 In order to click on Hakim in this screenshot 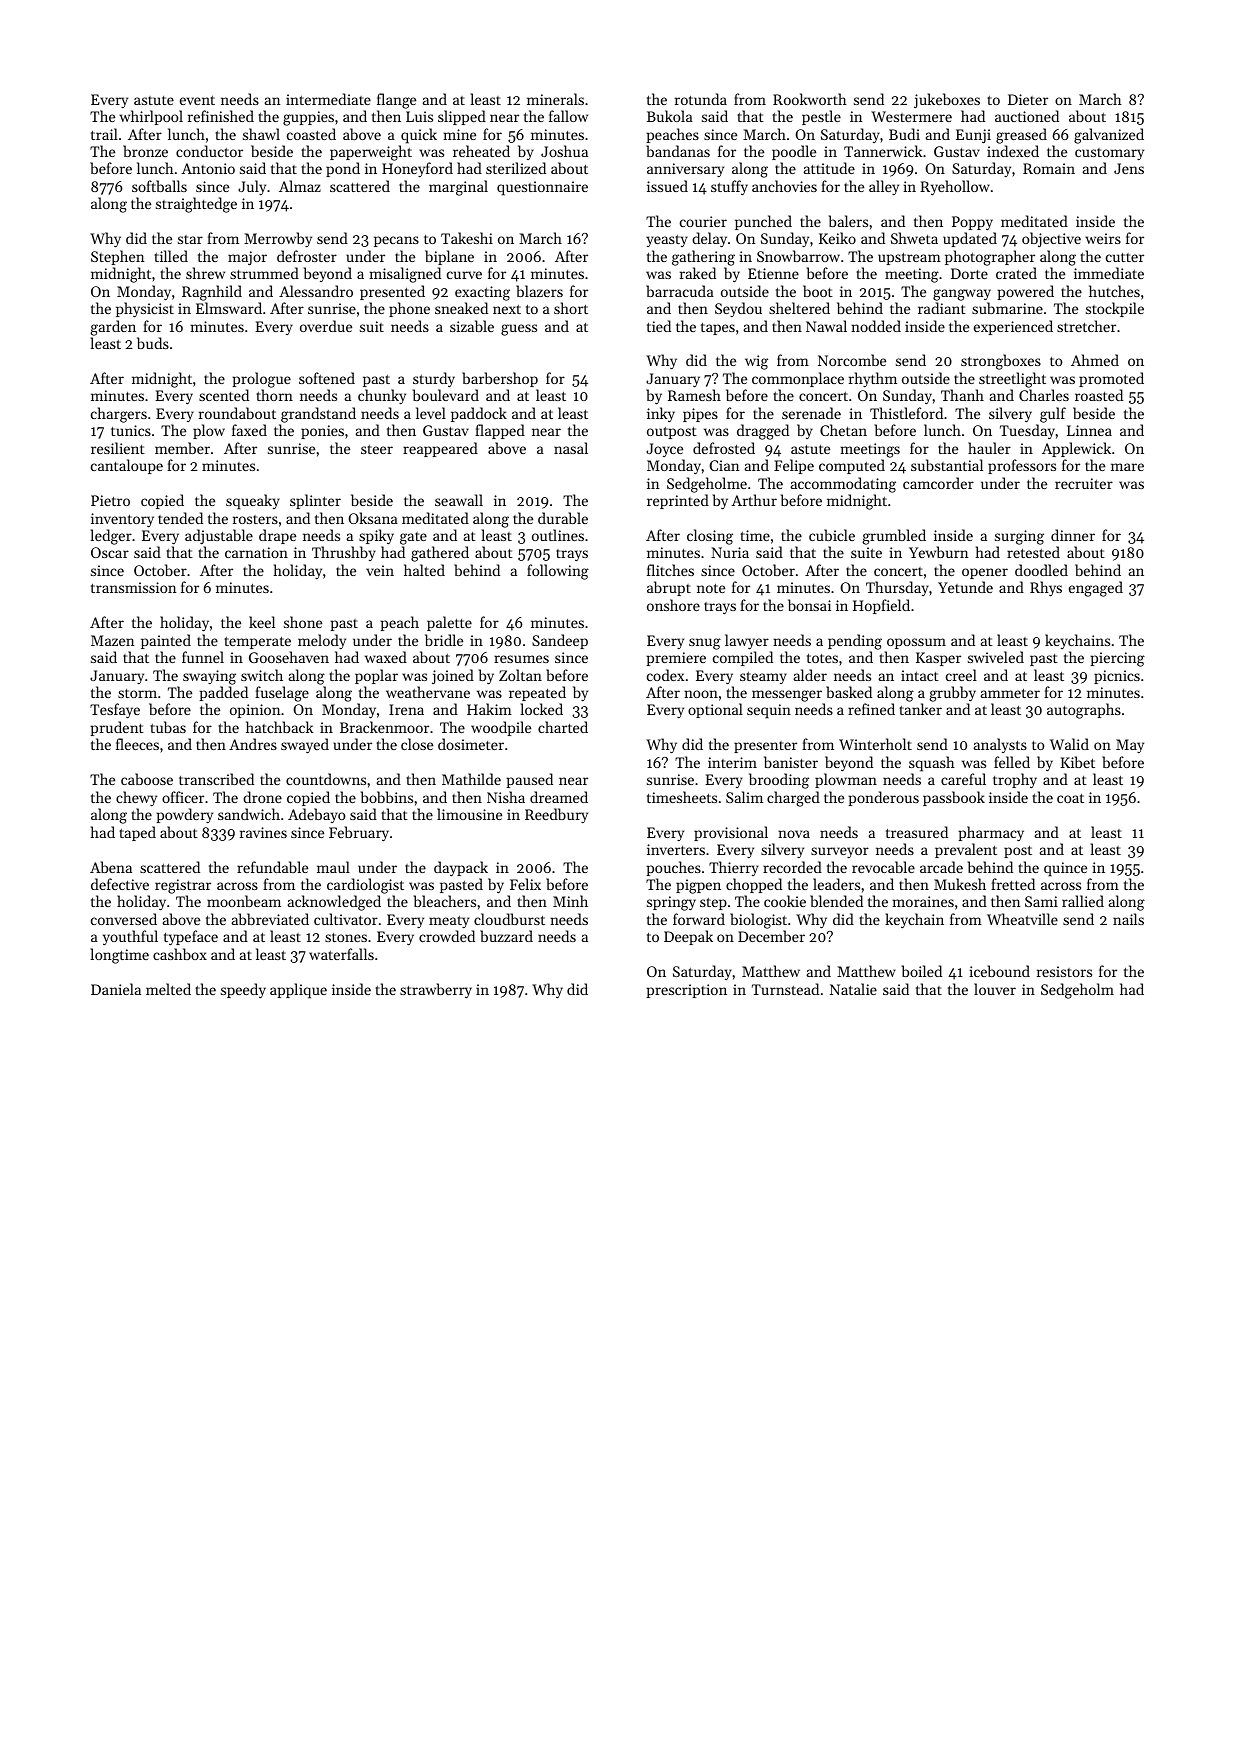, I will do `click(489, 709)`.
